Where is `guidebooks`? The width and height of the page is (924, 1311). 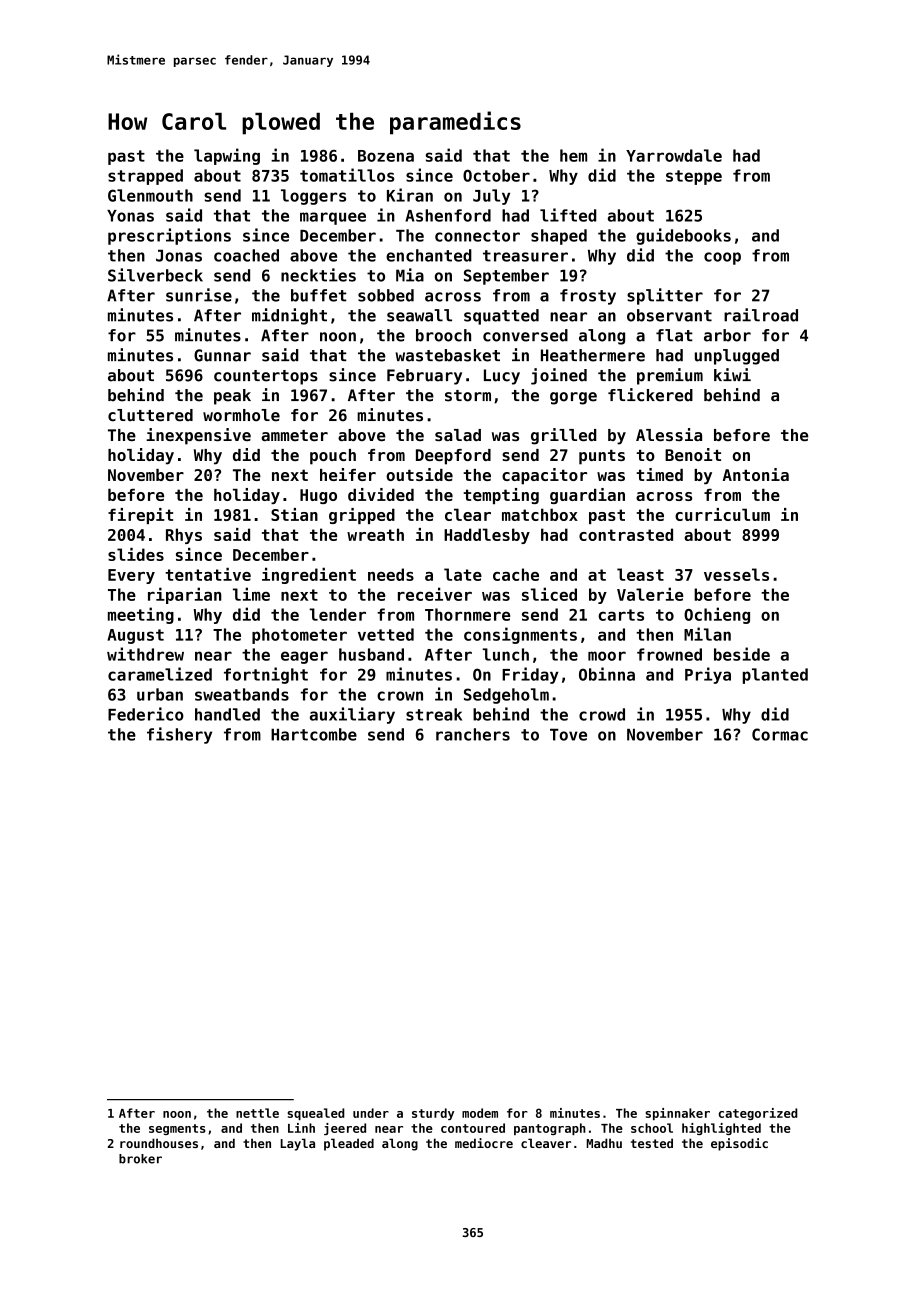
guidebooks is located at coordinates (683, 236).
